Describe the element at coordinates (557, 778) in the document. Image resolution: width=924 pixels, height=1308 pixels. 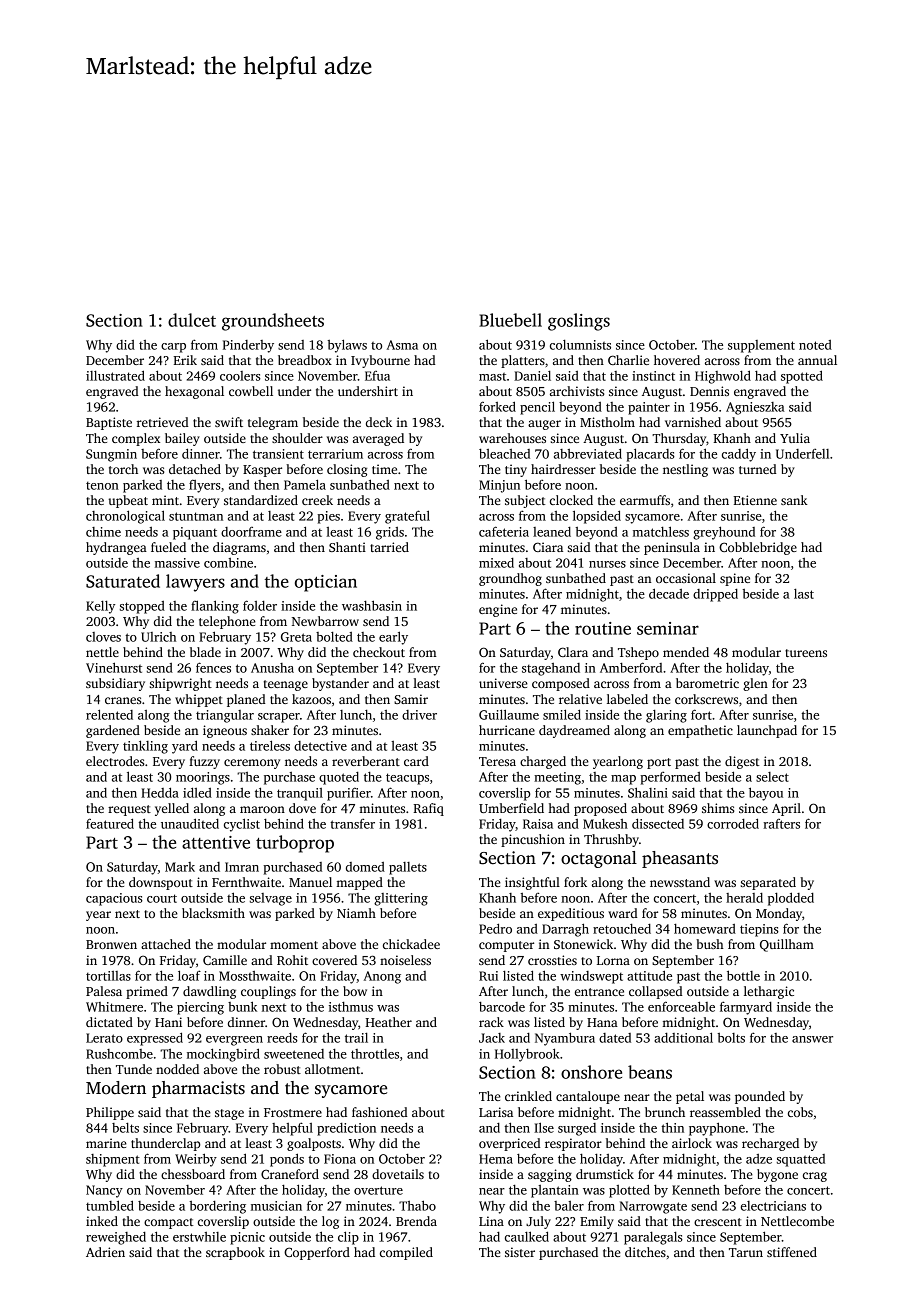
I see `meeting` at that location.
